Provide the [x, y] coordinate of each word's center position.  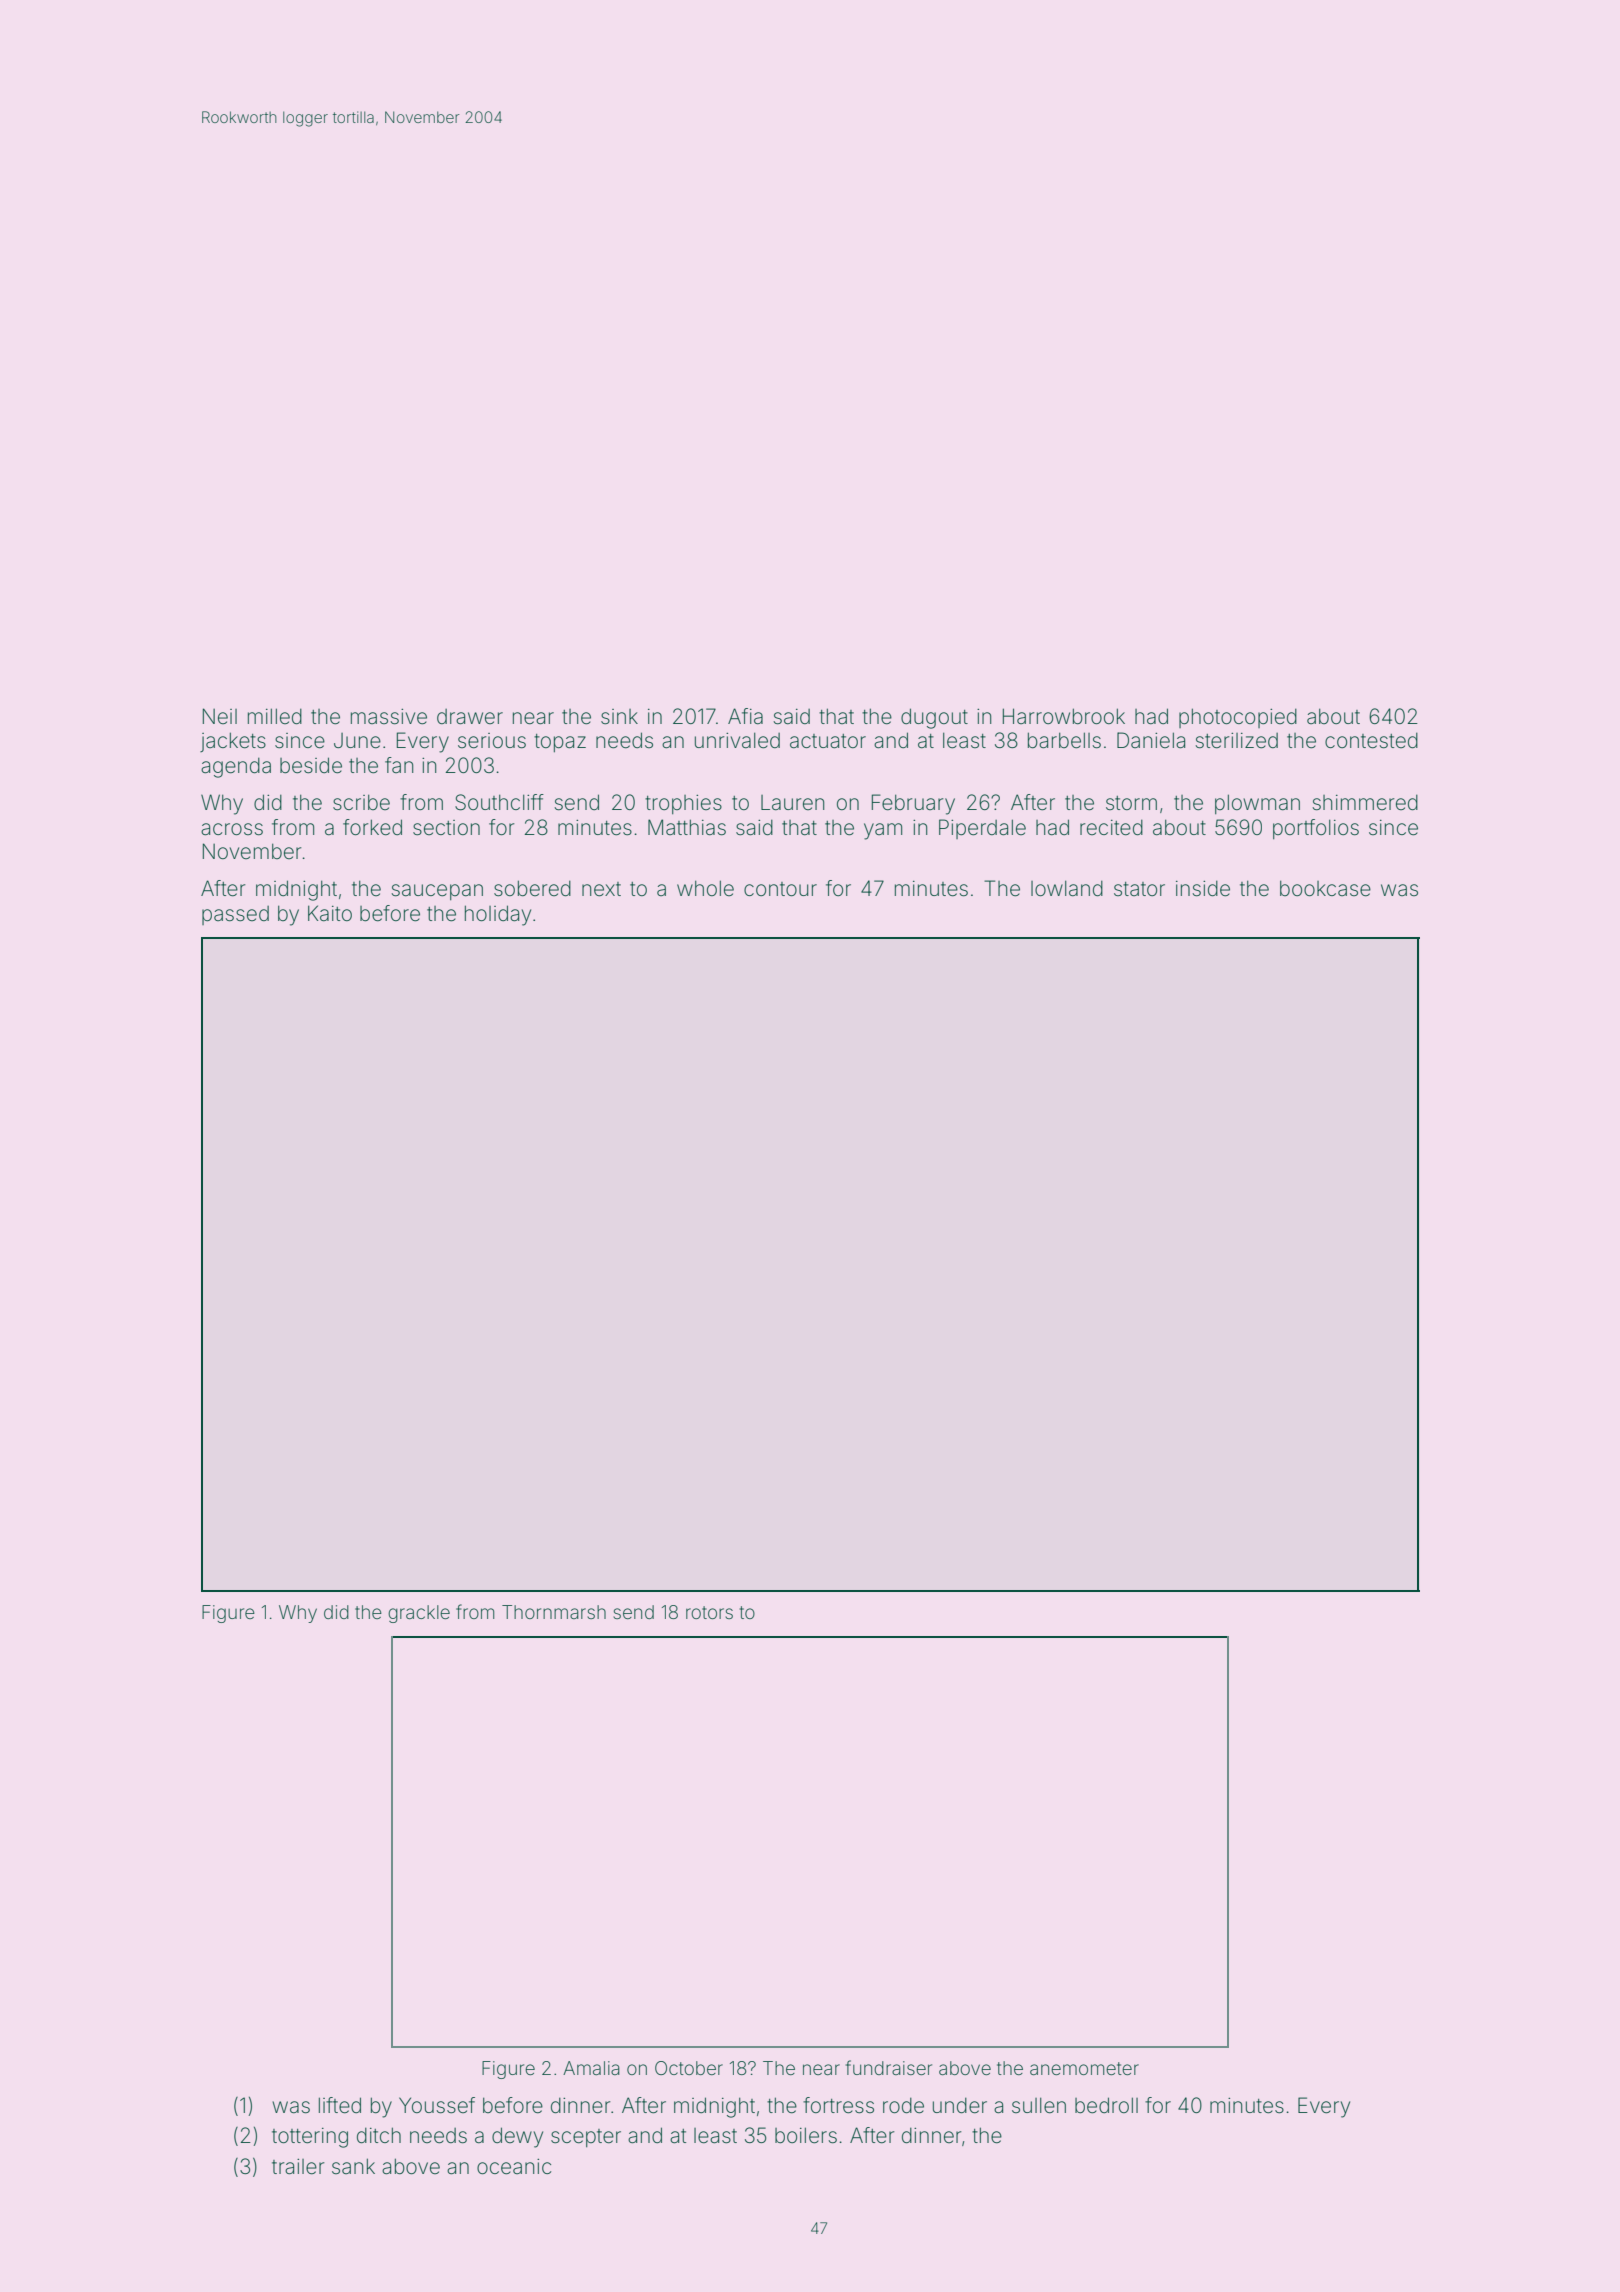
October [689, 2068]
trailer [298, 2167]
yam [883, 831]
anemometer [1084, 2068]
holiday [498, 915]
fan [399, 765]
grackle [419, 1614]
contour [780, 889]
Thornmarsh [554, 1612]
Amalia [591, 2068]
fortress [838, 2105]
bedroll [1106, 2105]
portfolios [1316, 829]
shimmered [1365, 802]
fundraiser [889, 2067]
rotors [709, 1612]
